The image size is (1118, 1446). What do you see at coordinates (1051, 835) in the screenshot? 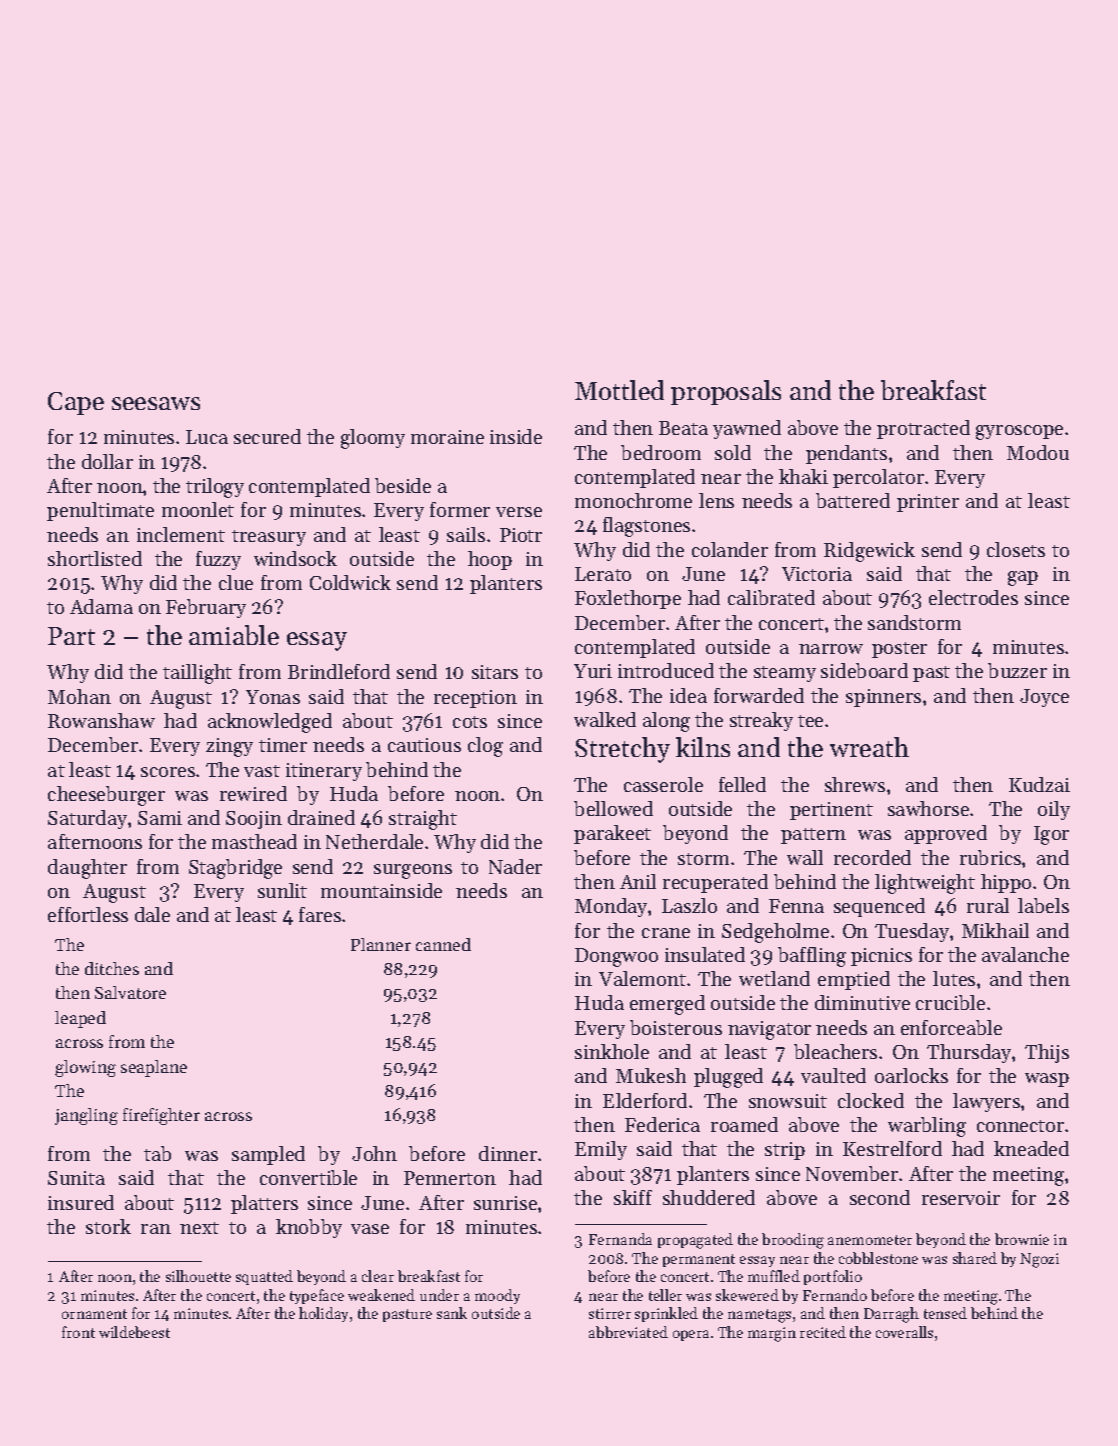
I see `Igor` at bounding box center [1051, 835].
